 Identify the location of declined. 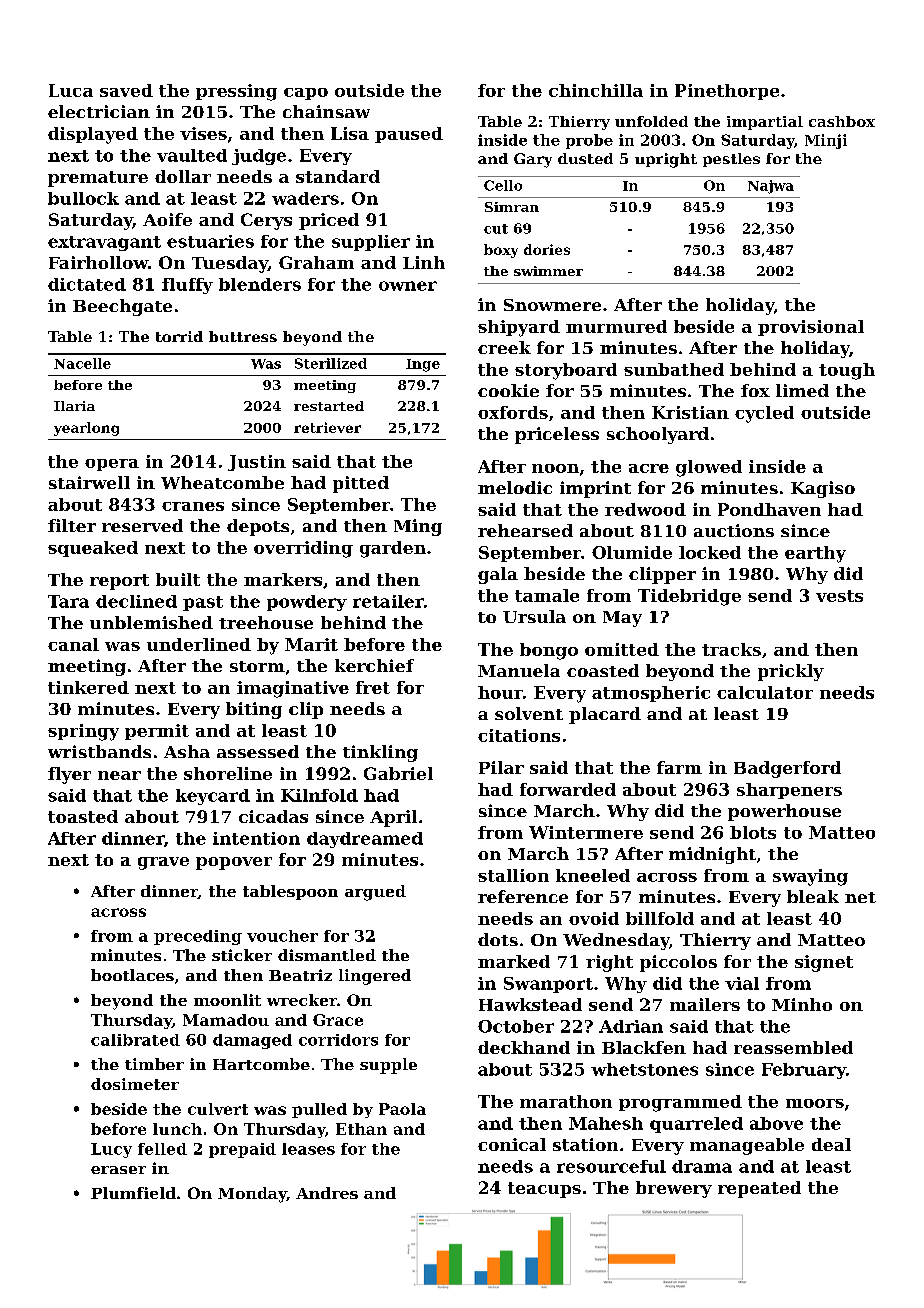
(136, 601).
